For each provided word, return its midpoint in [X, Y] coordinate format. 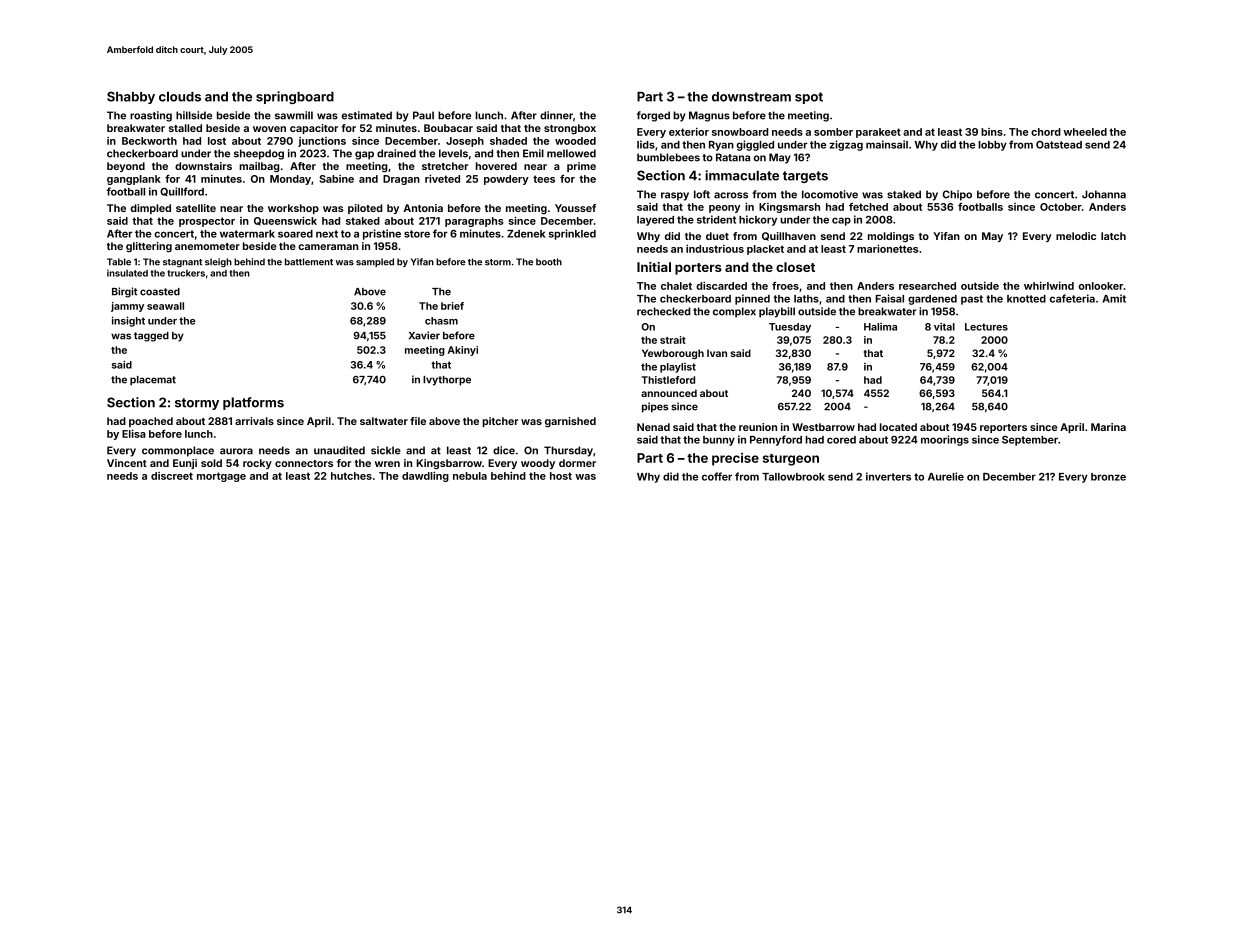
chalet [676, 286]
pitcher [500, 422]
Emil [533, 153]
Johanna [1104, 194]
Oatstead [1059, 145]
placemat [153, 381]
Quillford [182, 191]
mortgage [221, 477]
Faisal [890, 298]
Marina [1108, 427]
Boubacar [448, 128]
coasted [160, 292]
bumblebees [668, 157]
